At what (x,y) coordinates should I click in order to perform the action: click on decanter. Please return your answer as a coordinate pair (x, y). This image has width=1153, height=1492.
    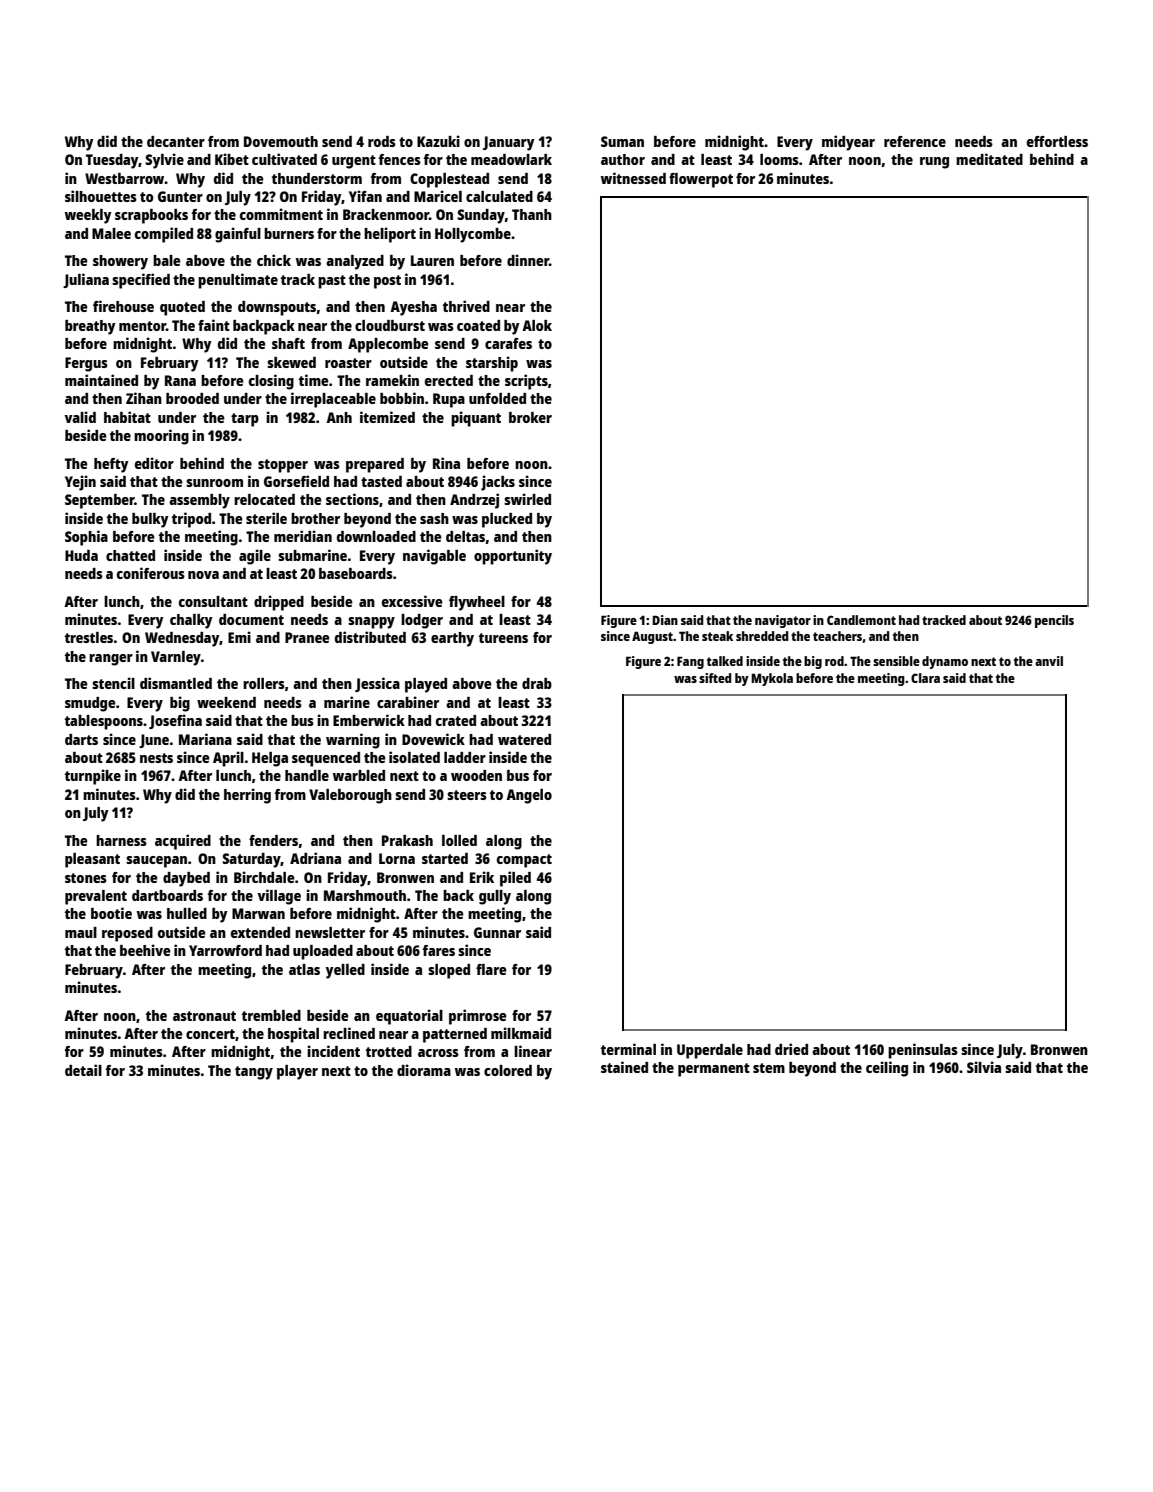
    Looking at the image, I should click on (176, 141).
